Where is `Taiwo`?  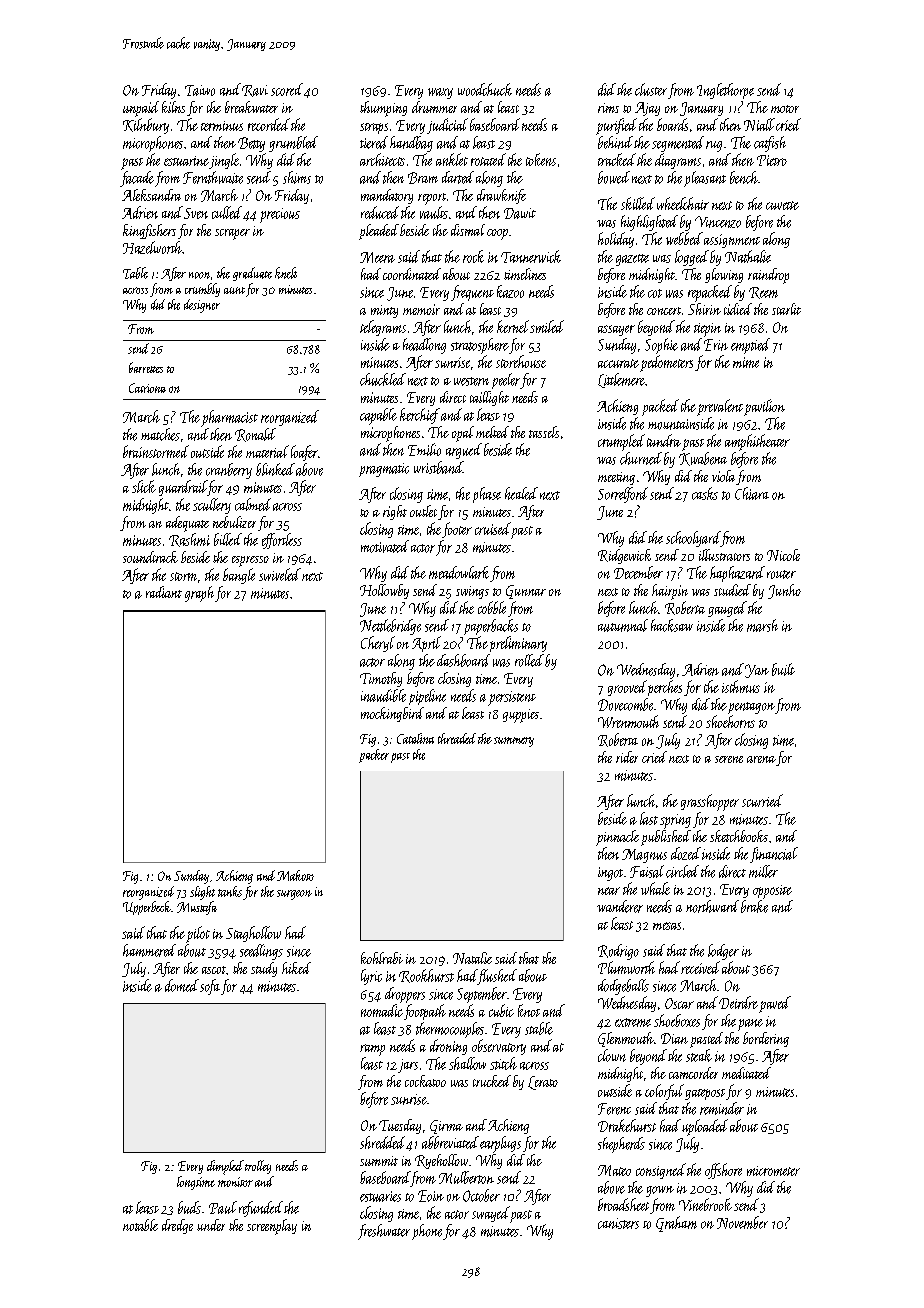
Taiwo is located at coordinates (200, 90).
